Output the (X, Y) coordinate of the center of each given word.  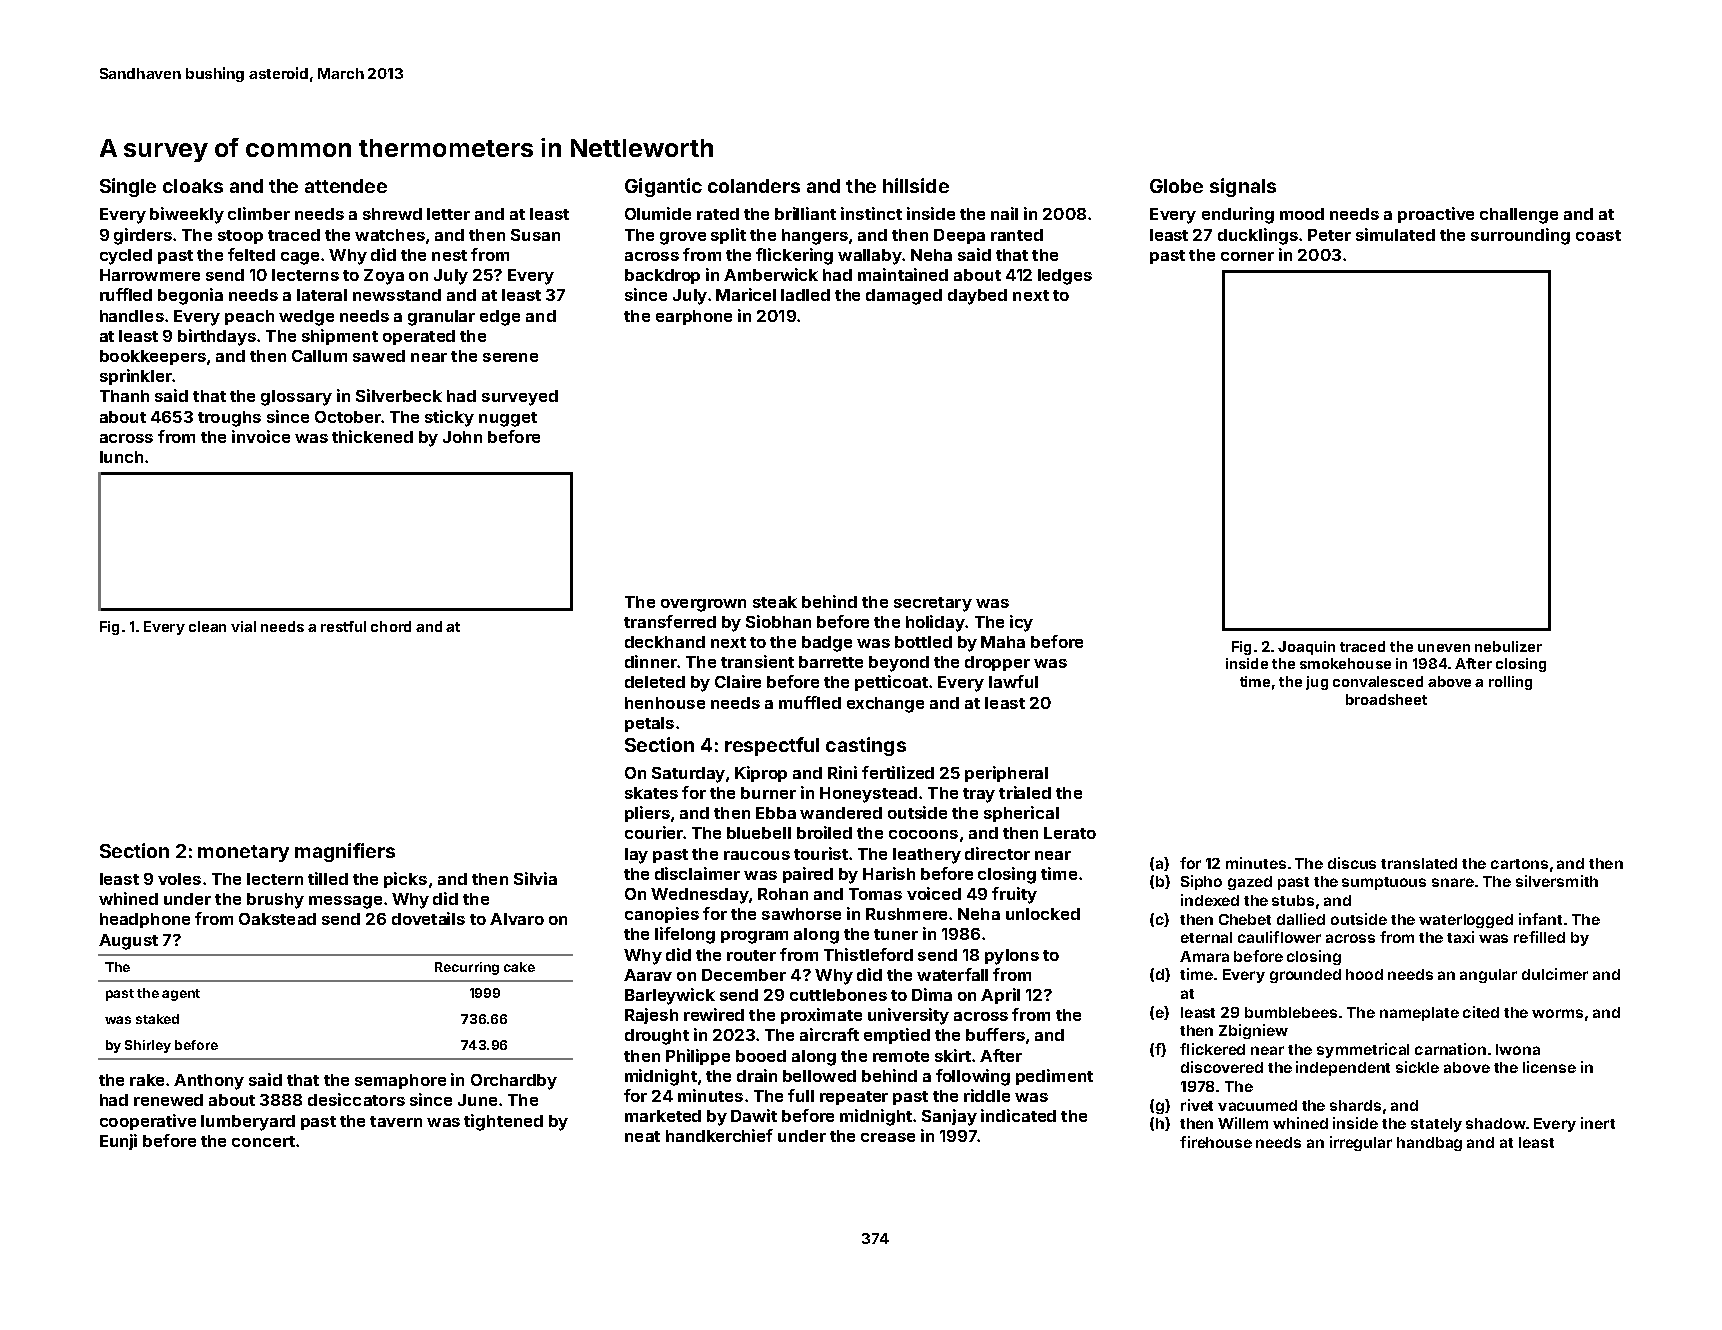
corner (1247, 256)
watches (390, 235)
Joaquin (1306, 648)
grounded (1305, 976)
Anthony (209, 1082)
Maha (1003, 642)
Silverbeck (399, 395)
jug (1317, 683)
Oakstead (277, 919)
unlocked (1043, 914)
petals (649, 724)
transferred (670, 621)
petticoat (891, 683)
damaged (904, 297)
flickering (794, 256)
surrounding (1520, 236)
